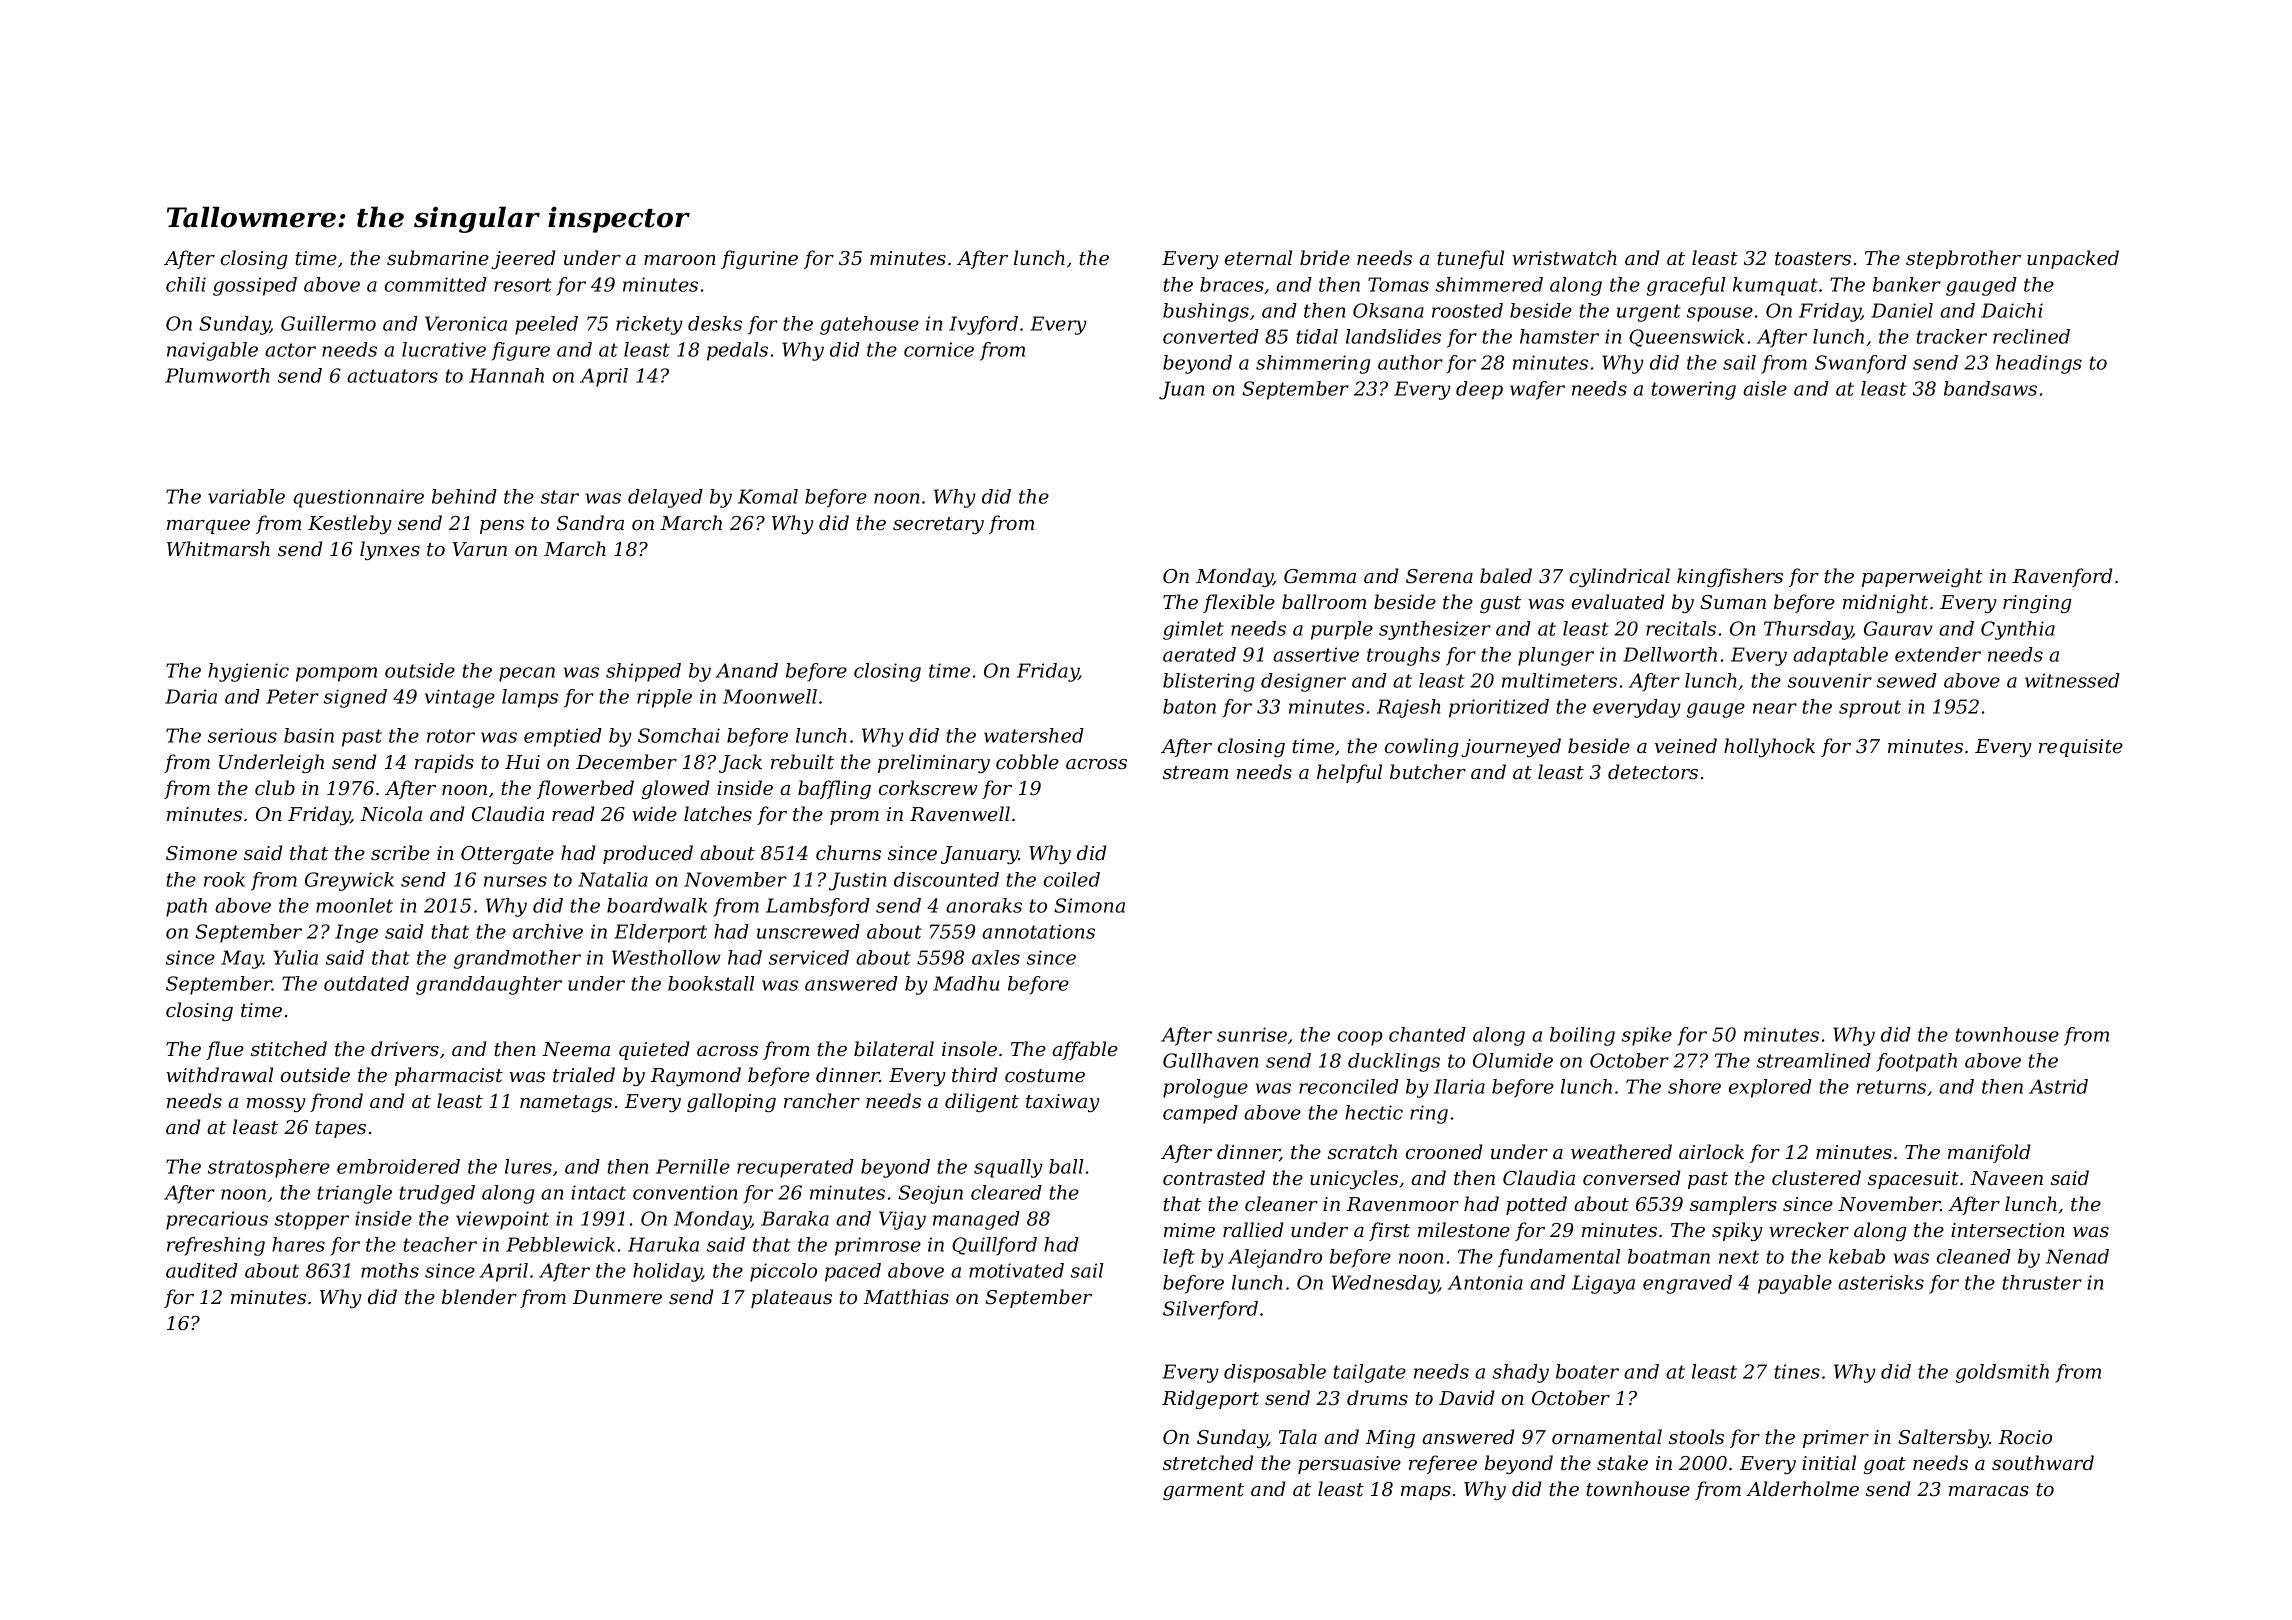 Image resolution: width=2292 pixels, height=1620 pixels. What do you see at coordinates (665, 498) in the screenshot?
I see `delayed` at bounding box center [665, 498].
